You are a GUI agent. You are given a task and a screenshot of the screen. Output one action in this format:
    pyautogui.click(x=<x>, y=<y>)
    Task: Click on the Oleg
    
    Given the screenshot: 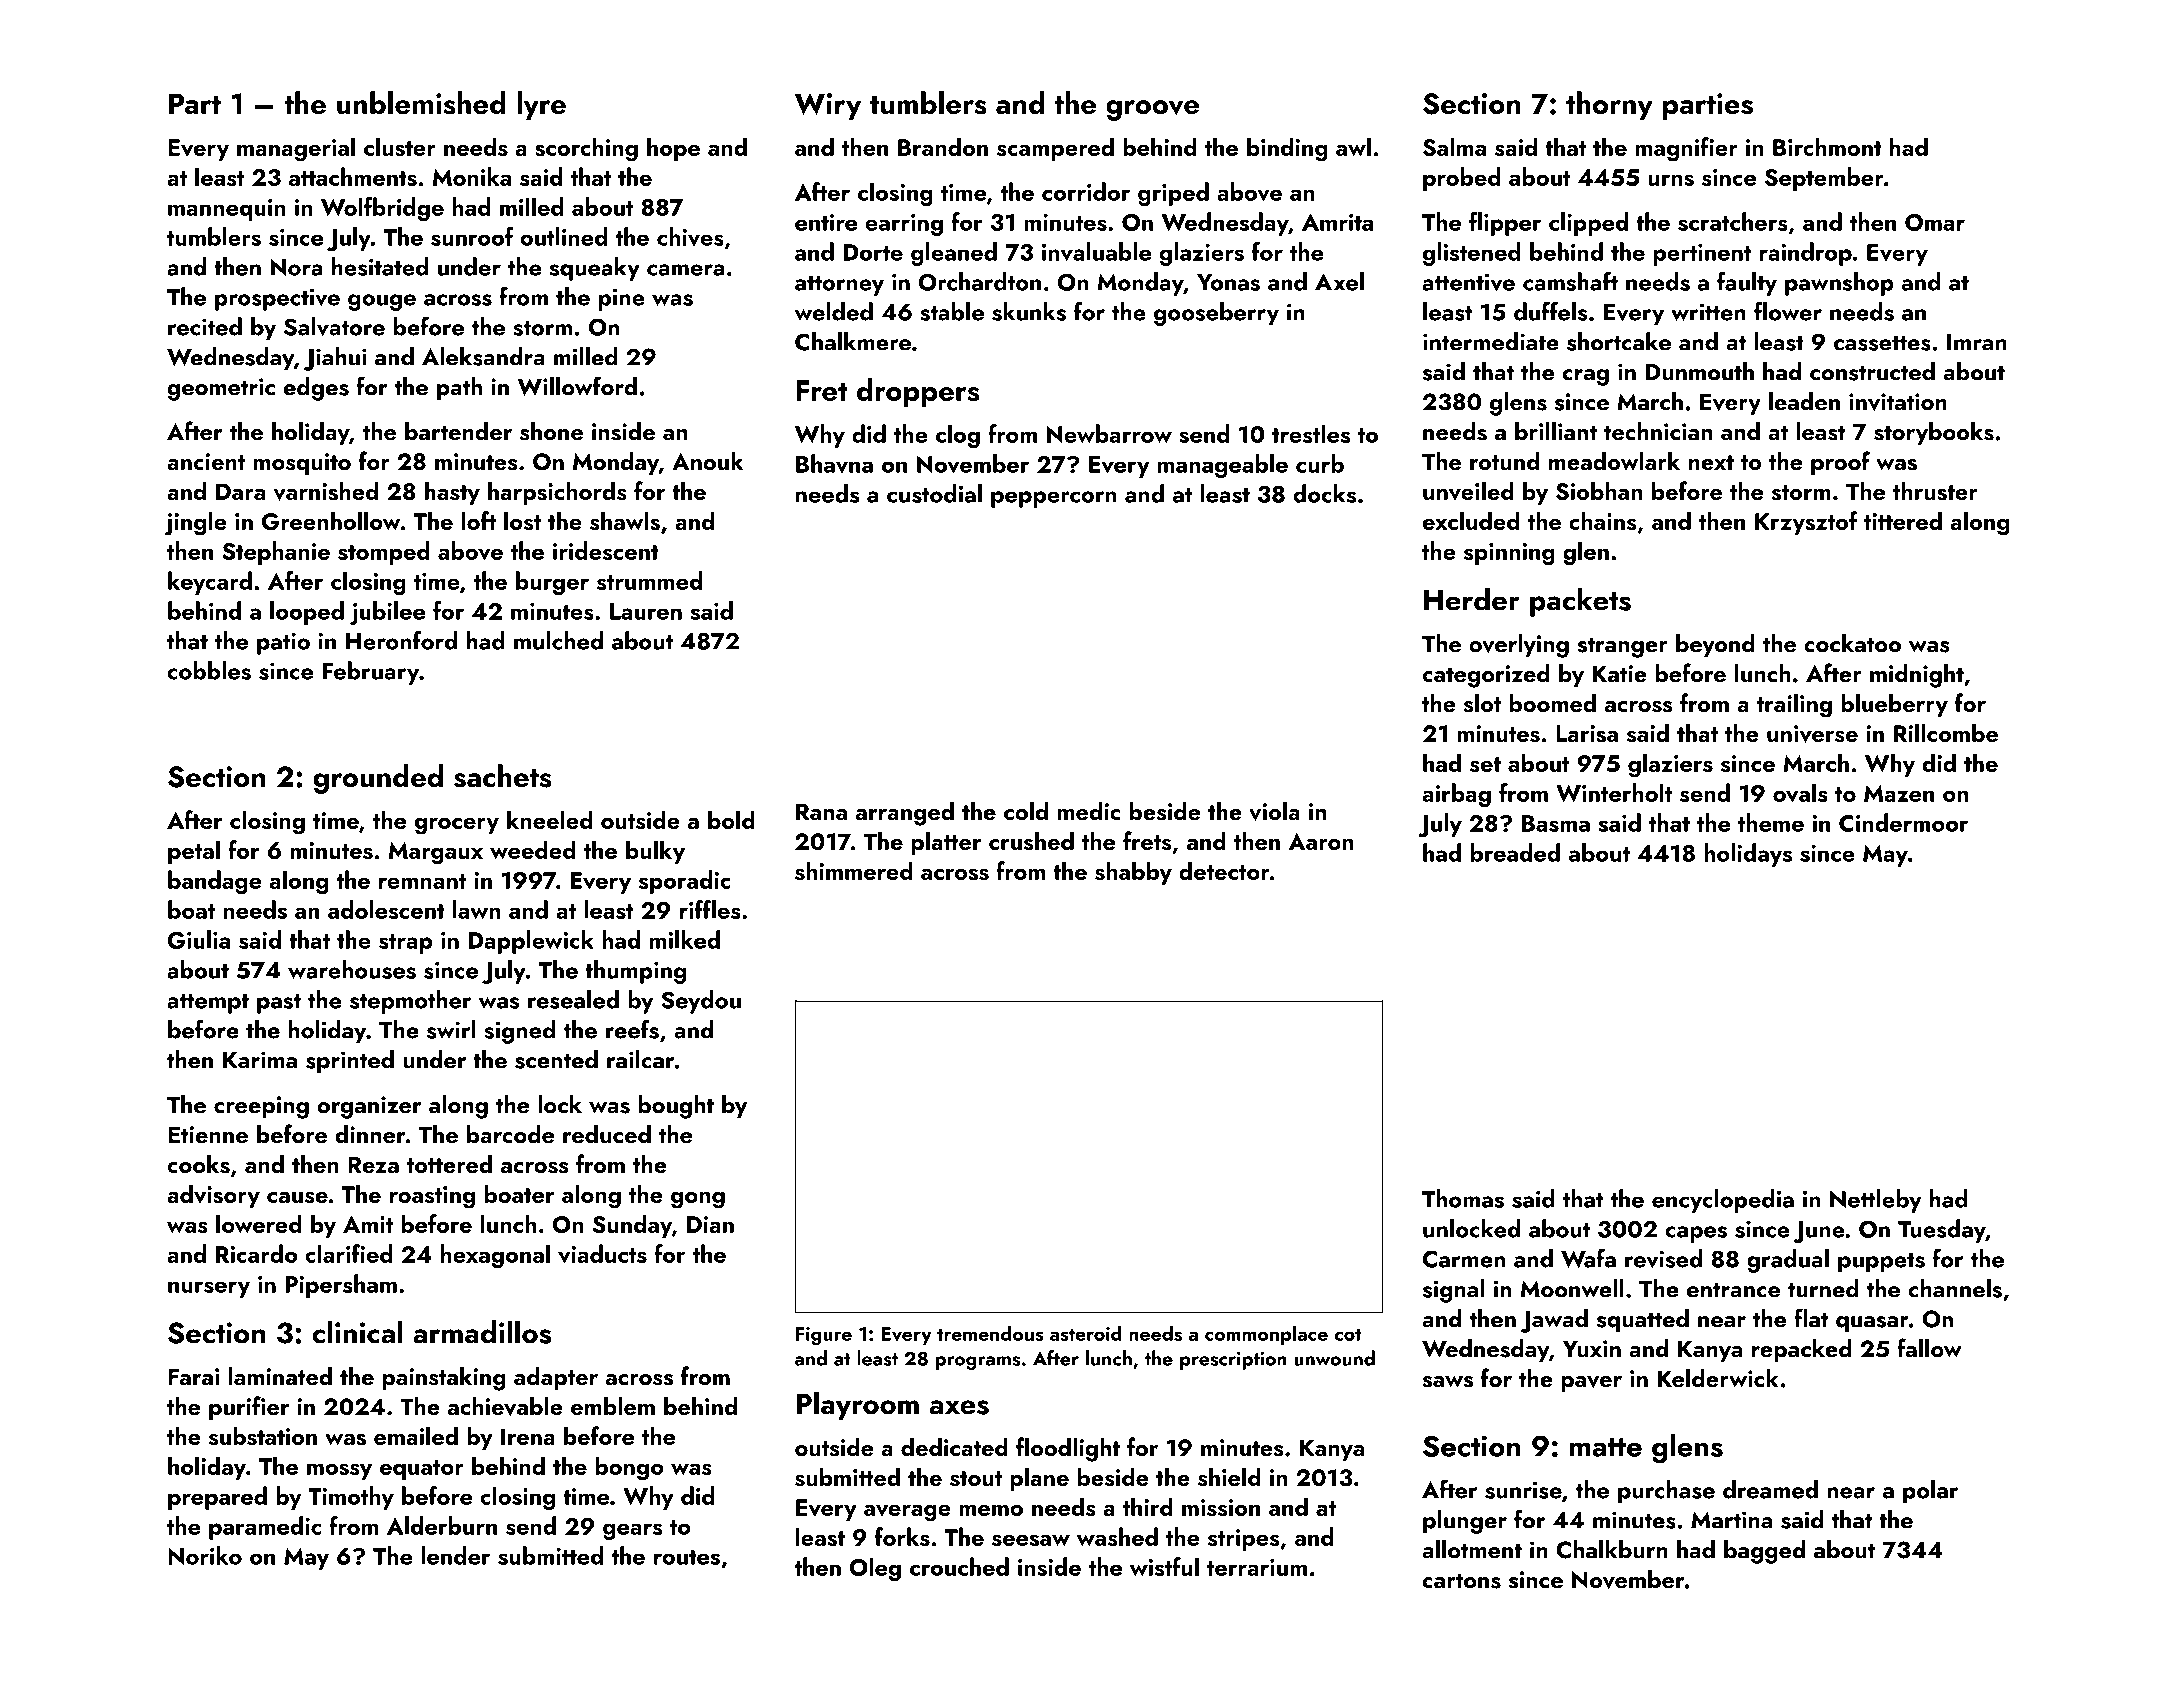 What is the action you would take?
    pyautogui.click(x=875, y=1569)
